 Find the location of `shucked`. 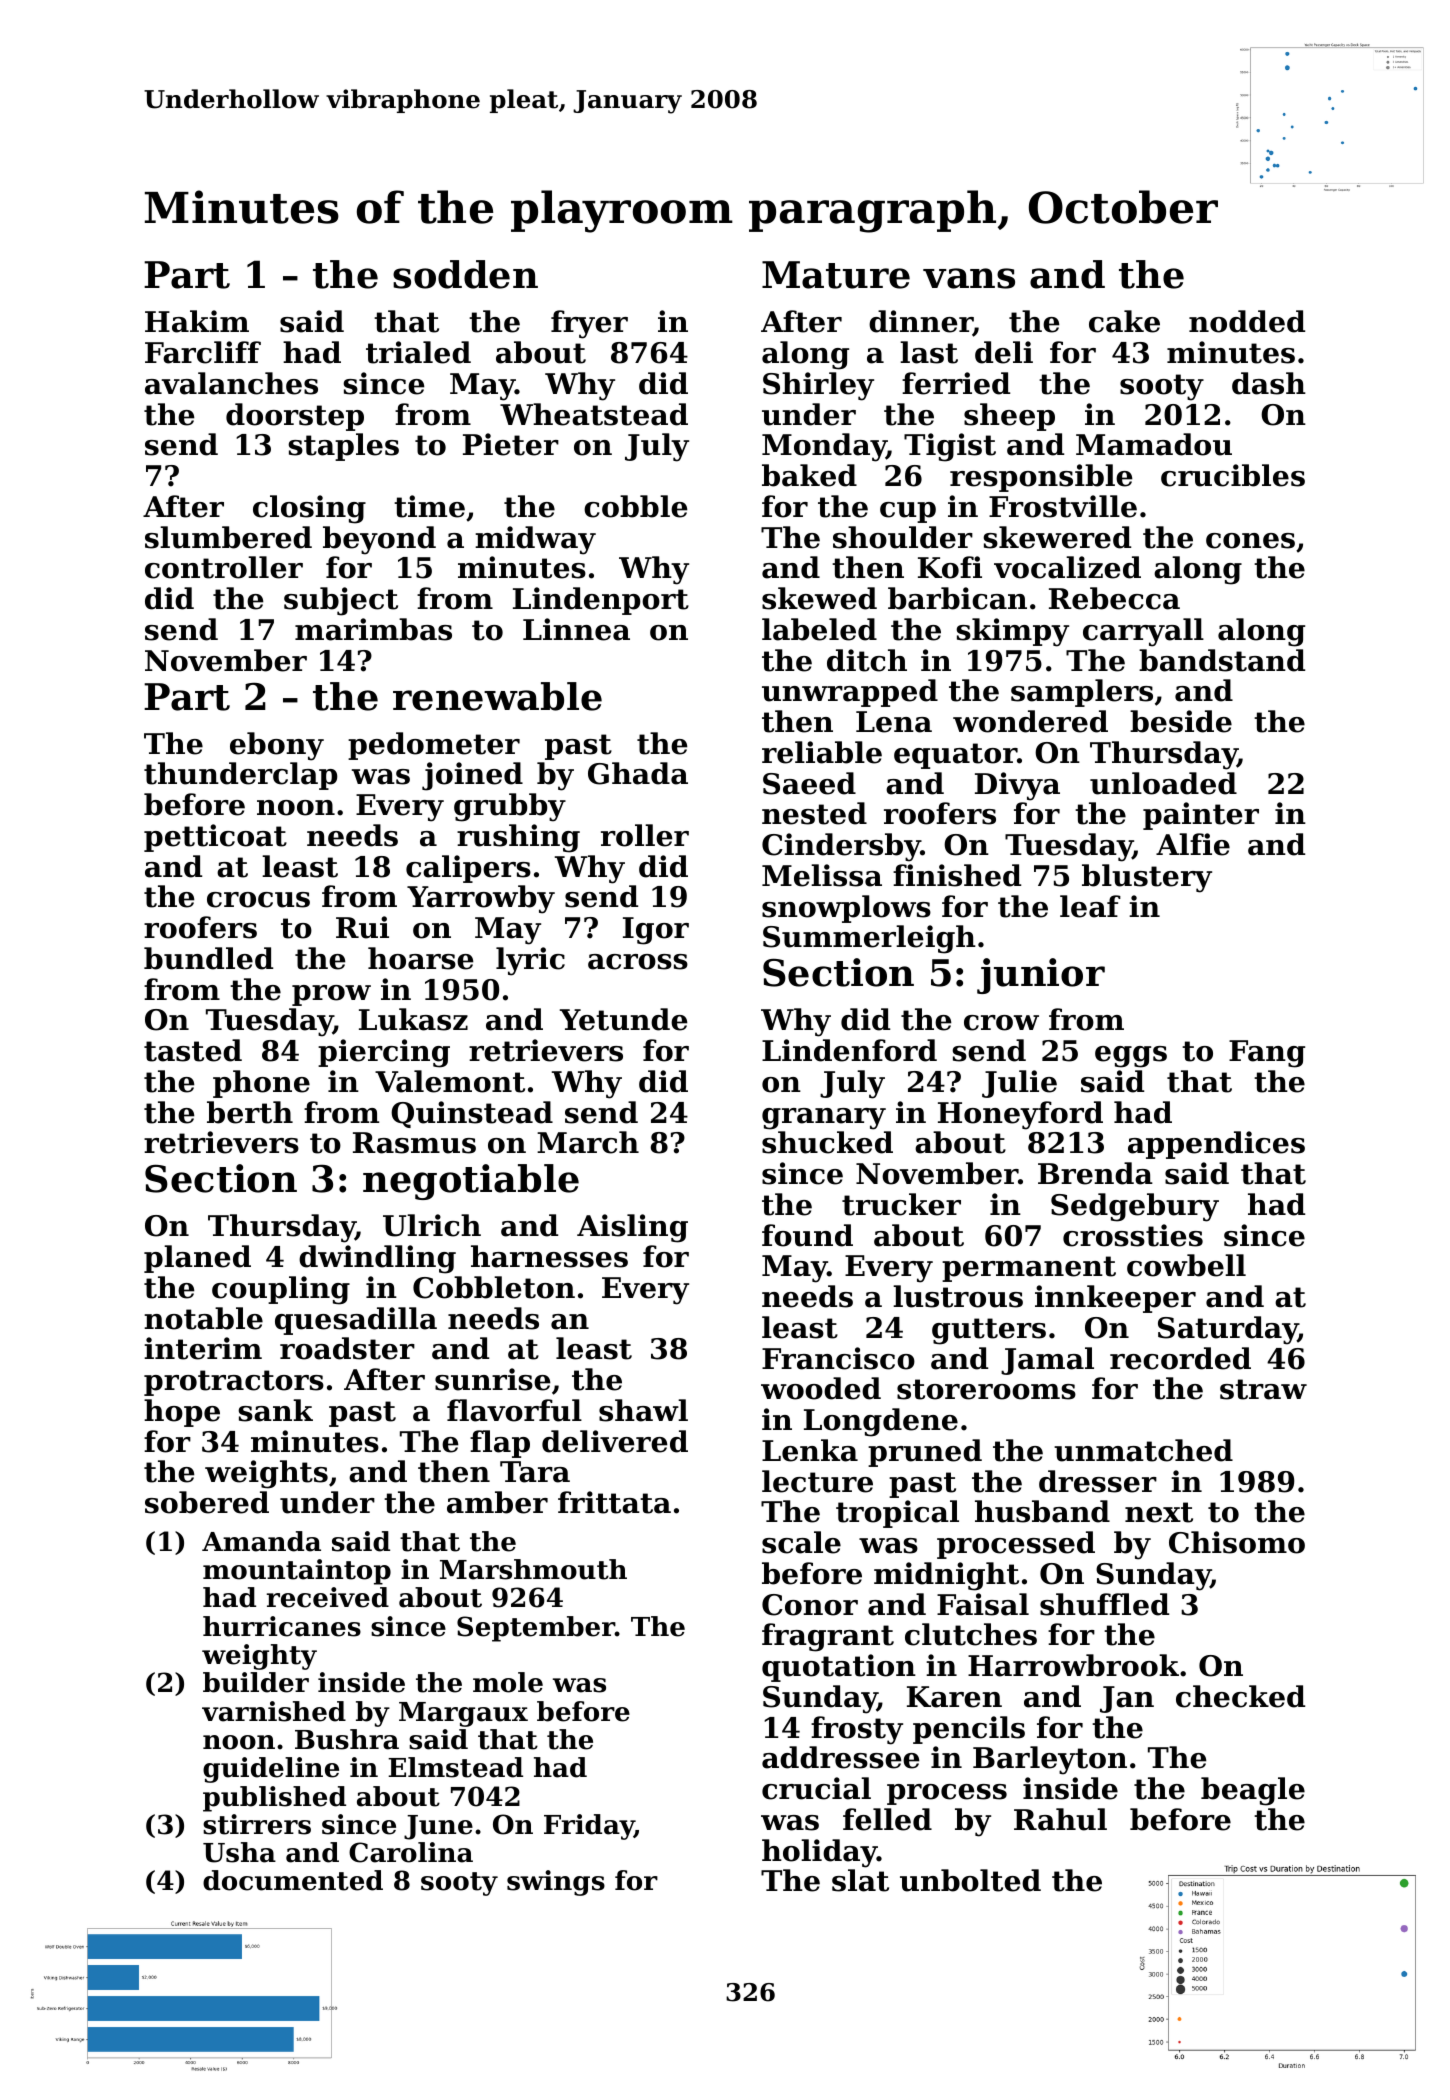

shucked is located at coordinates (827, 1142).
